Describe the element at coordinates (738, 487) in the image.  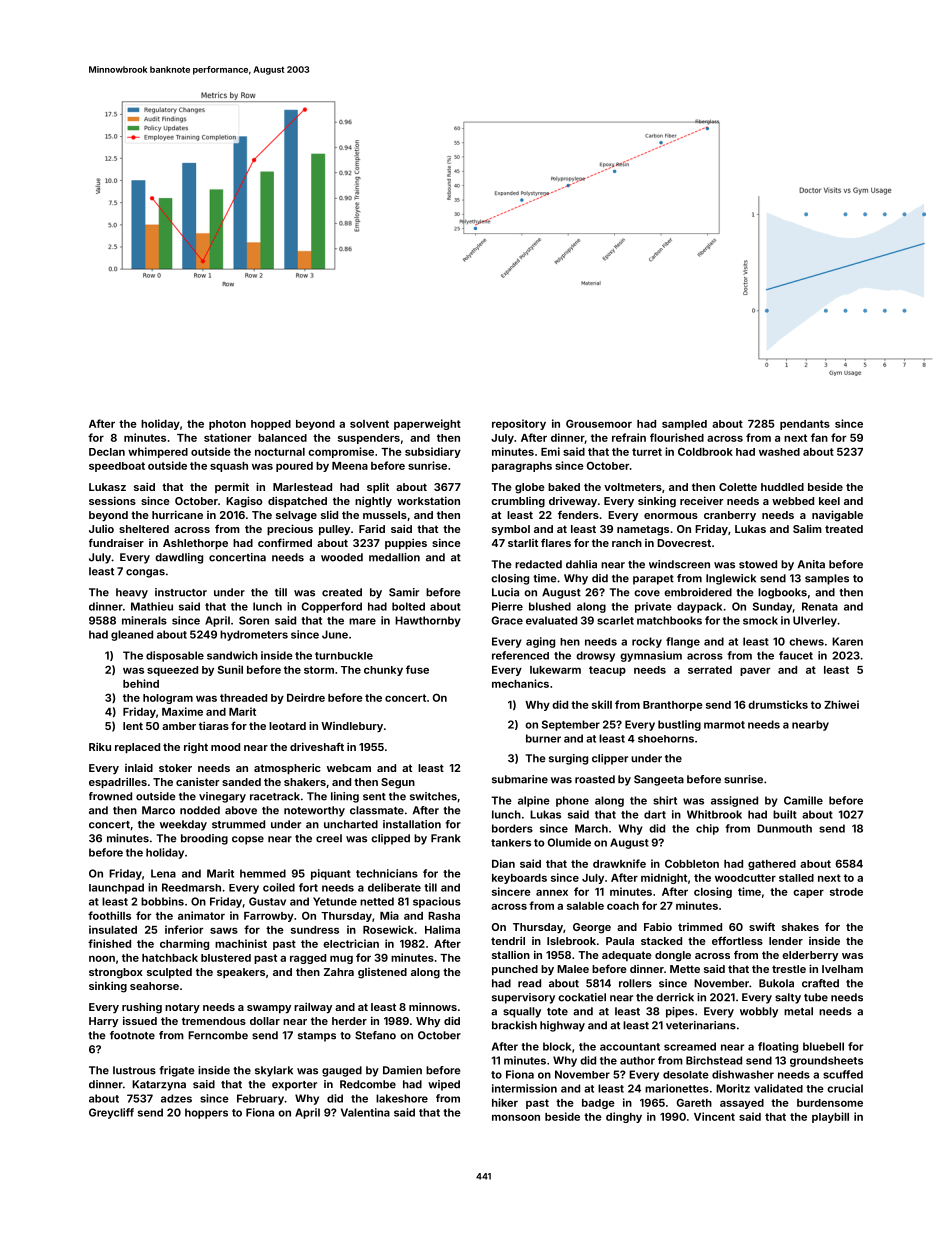
I see `Colette` at that location.
